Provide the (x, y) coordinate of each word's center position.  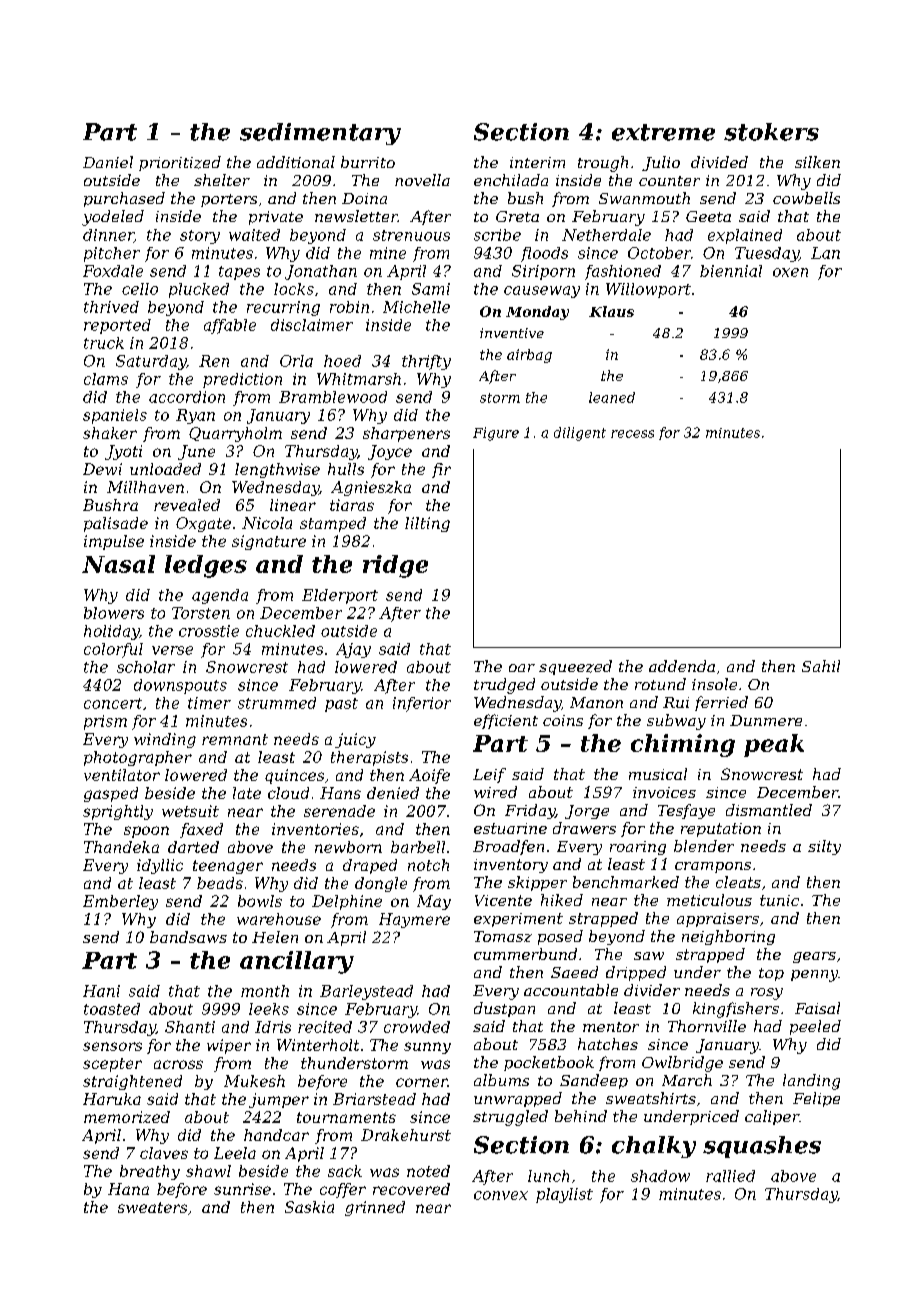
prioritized (180, 163)
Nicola (267, 523)
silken (817, 162)
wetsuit (190, 811)
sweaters (152, 1207)
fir (441, 470)
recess (632, 434)
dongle (381, 884)
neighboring (728, 937)
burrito (368, 162)
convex (501, 1195)
